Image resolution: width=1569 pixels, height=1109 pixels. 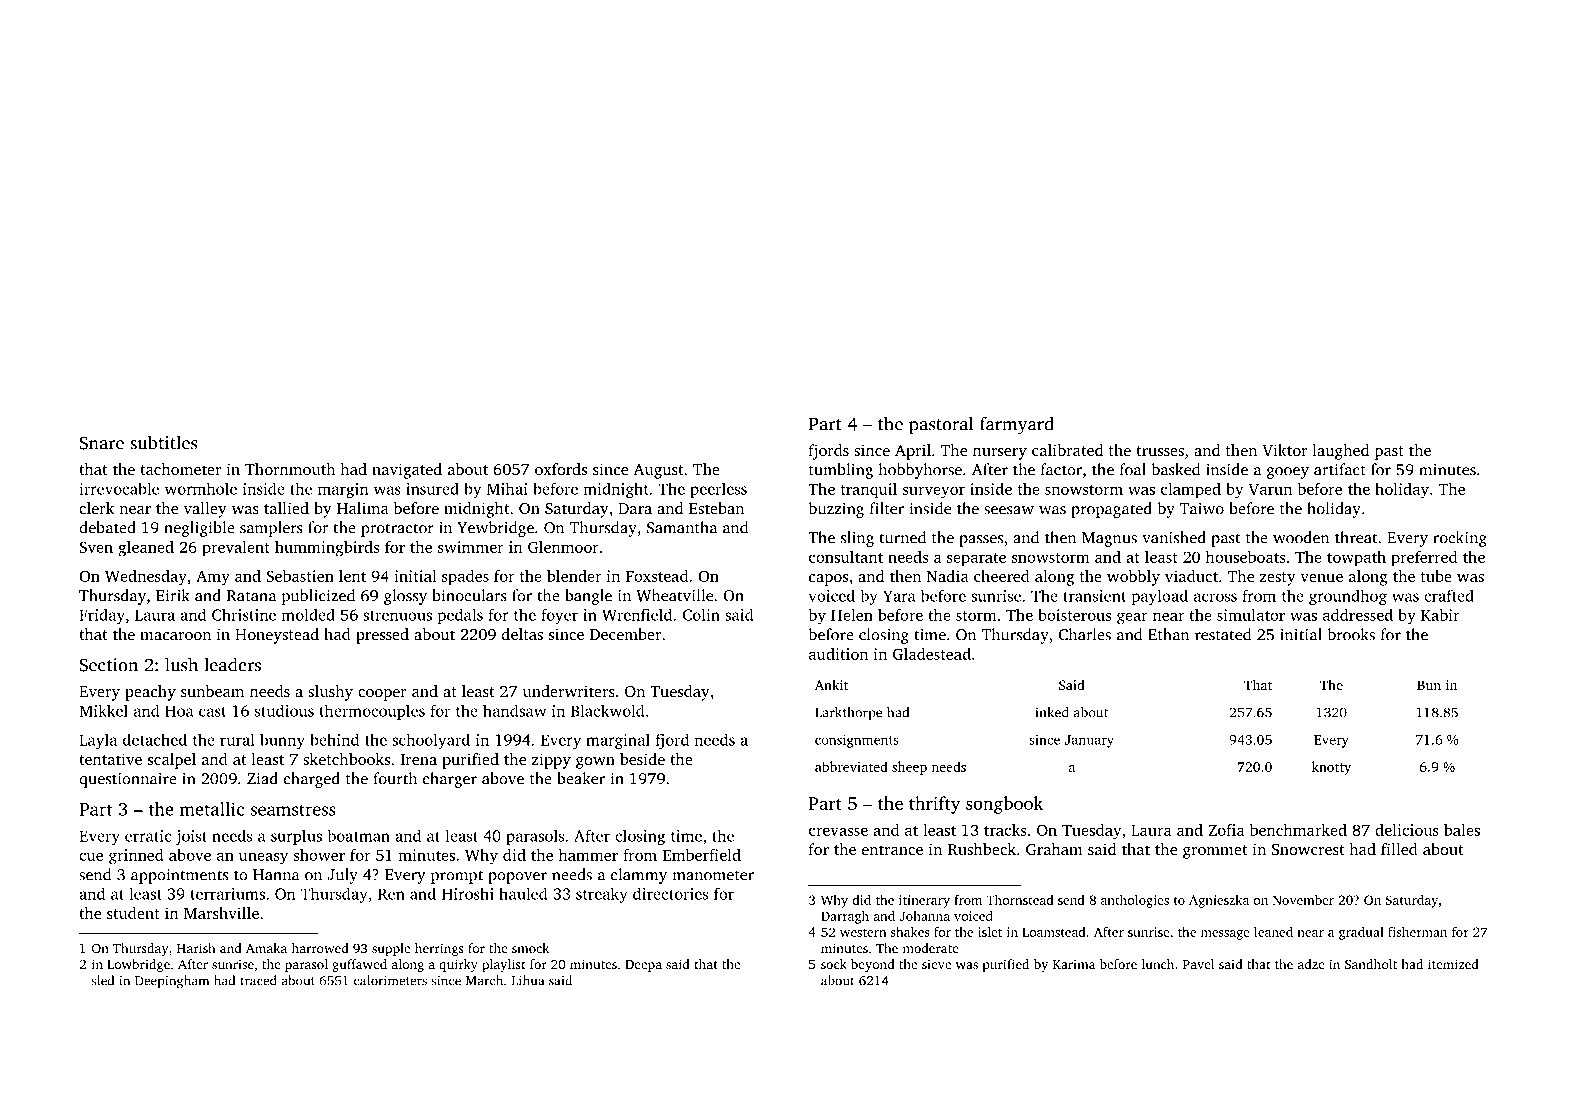 What do you see at coordinates (913, 452) in the document?
I see `April` at bounding box center [913, 452].
